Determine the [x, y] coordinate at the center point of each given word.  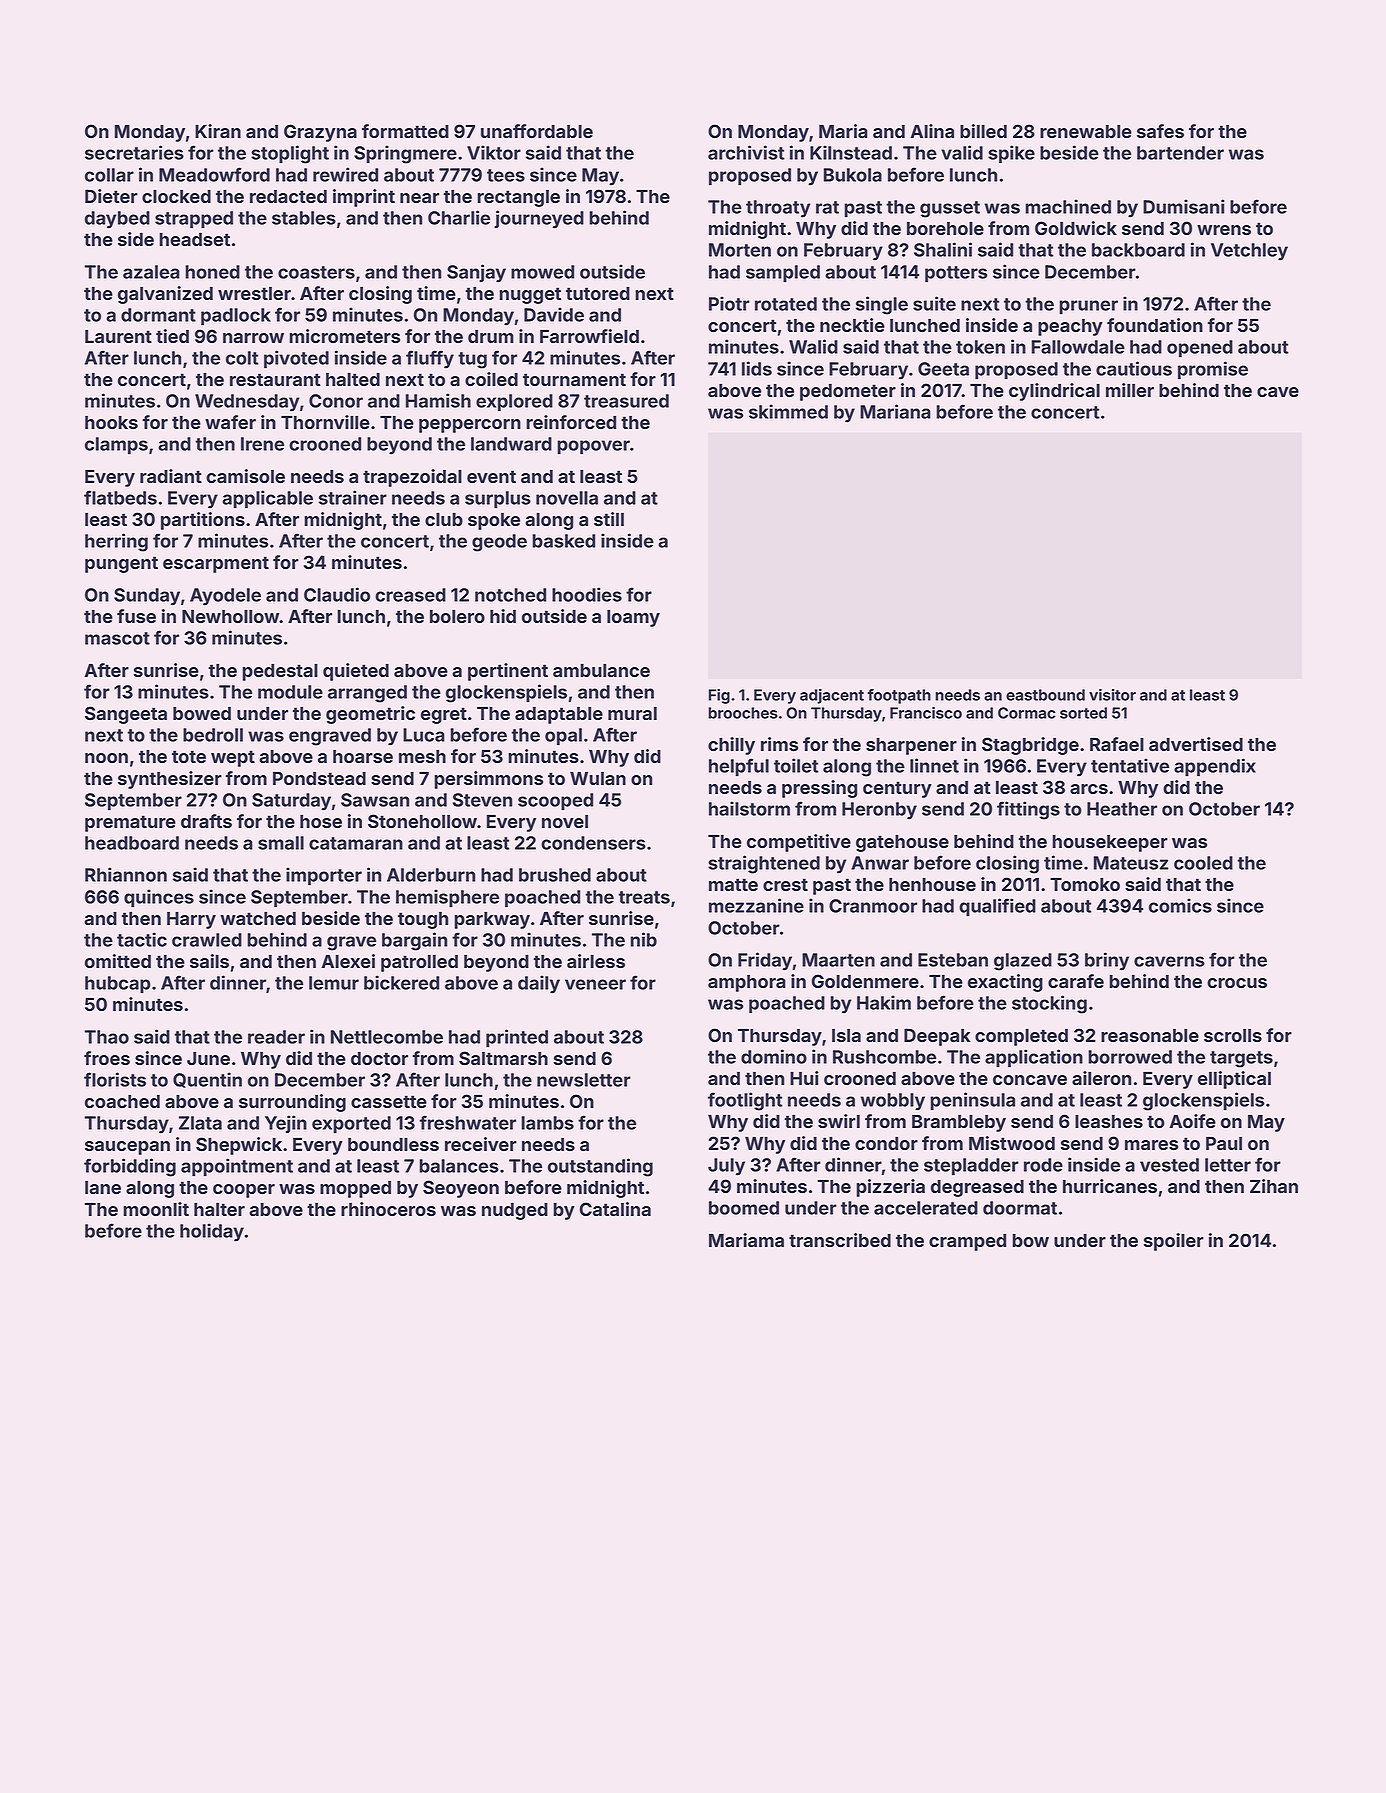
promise [1213, 370]
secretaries [134, 152]
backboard [1138, 250]
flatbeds [120, 497]
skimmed [788, 411]
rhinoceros [388, 1209]
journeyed [539, 219]
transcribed [840, 1240]
